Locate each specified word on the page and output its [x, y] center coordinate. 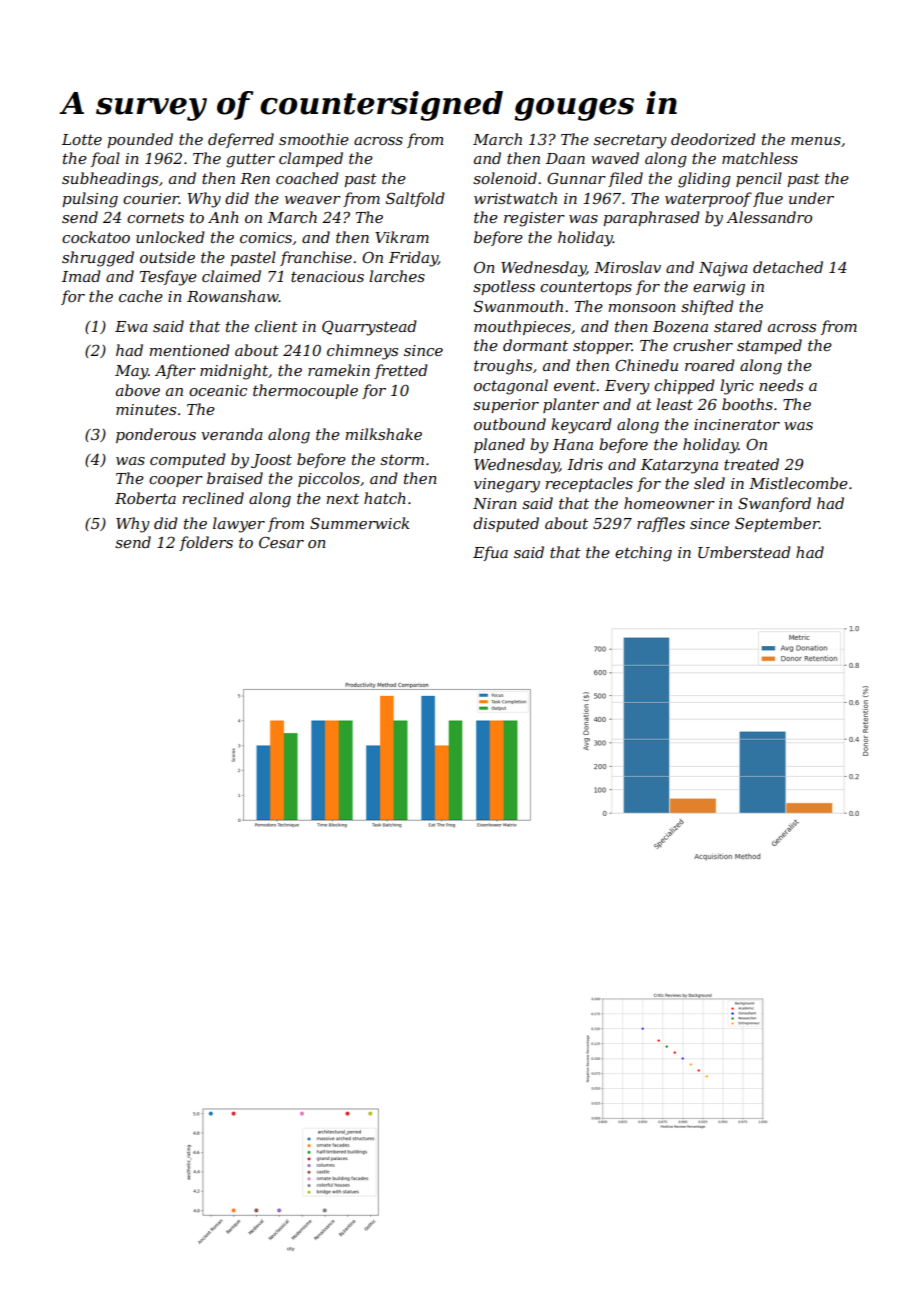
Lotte [82, 139]
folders [206, 543]
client [276, 326]
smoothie [314, 139]
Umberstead [744, 552]
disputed [506, 524]
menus [816, 141]
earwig [719, 288]
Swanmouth [518, 306]
